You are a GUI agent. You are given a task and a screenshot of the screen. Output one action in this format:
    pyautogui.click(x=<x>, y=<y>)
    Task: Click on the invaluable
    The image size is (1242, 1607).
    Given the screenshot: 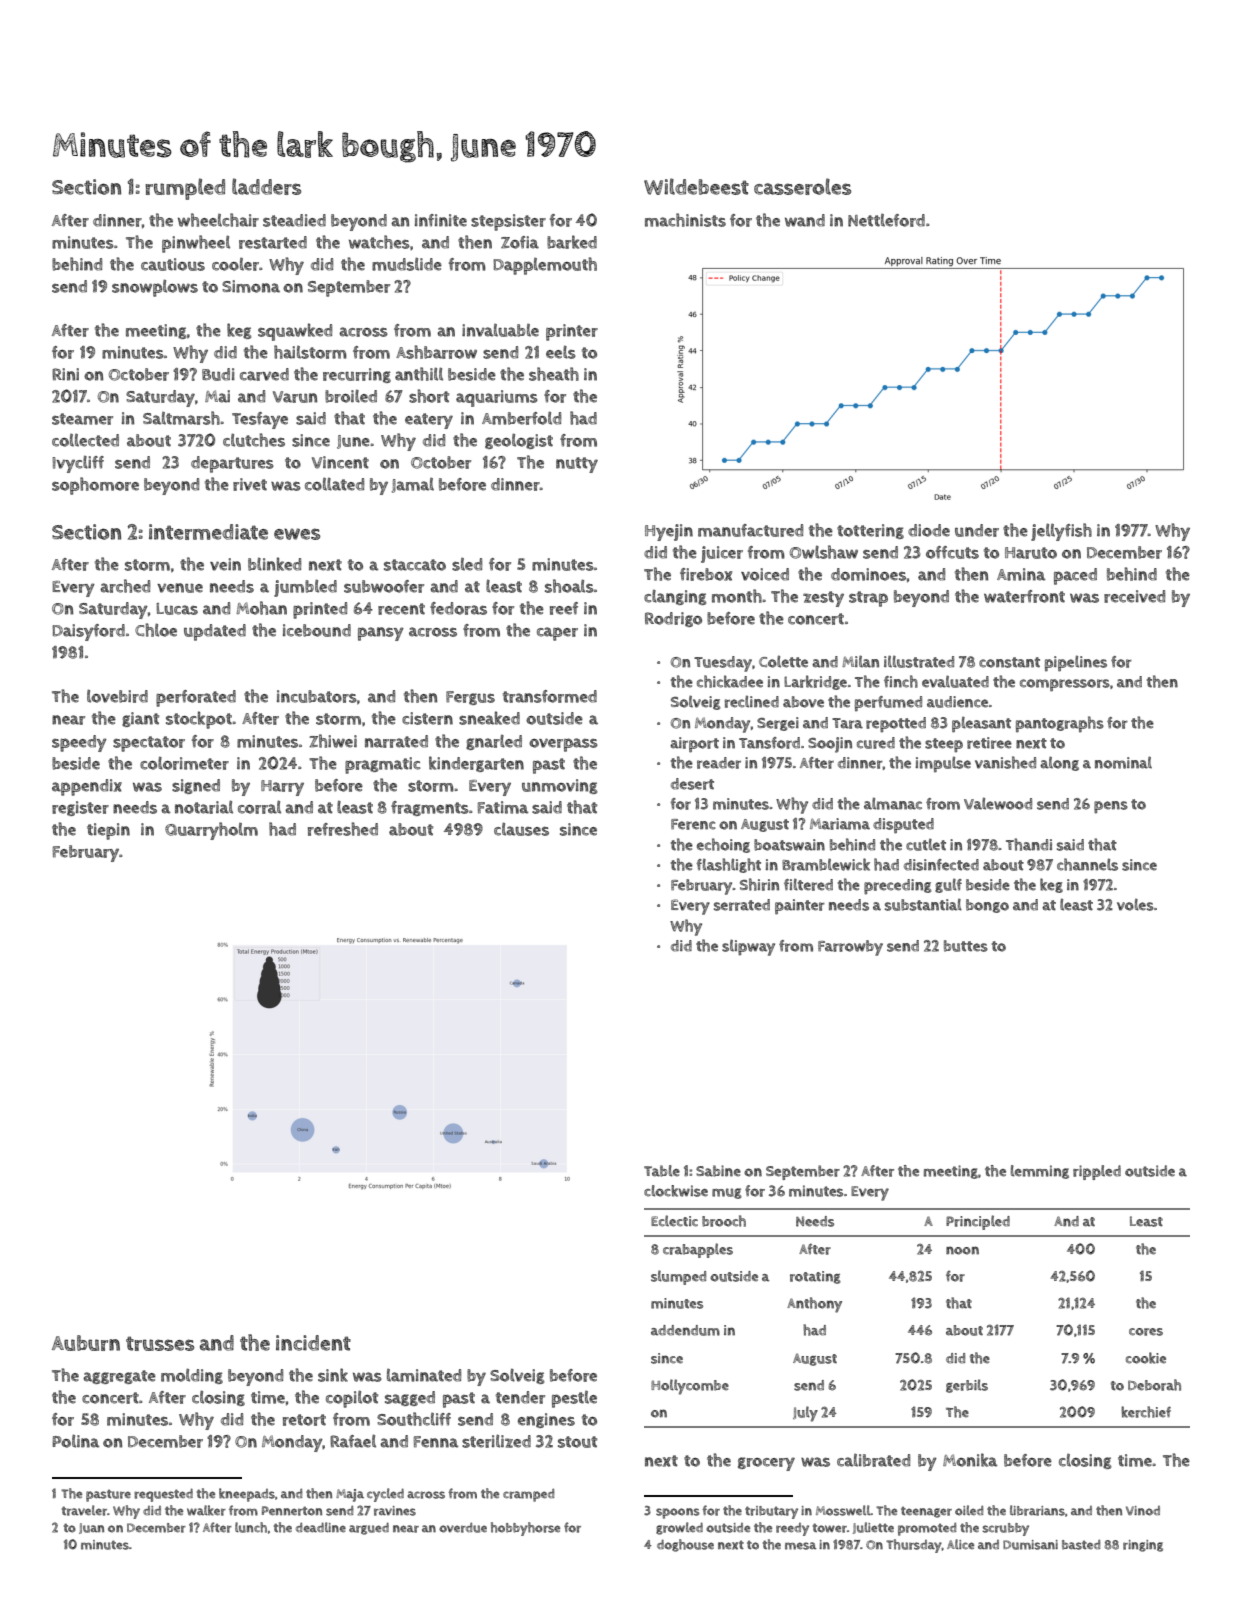 What is the action you would take?
    pyautogui.click(x=500, y=330)
